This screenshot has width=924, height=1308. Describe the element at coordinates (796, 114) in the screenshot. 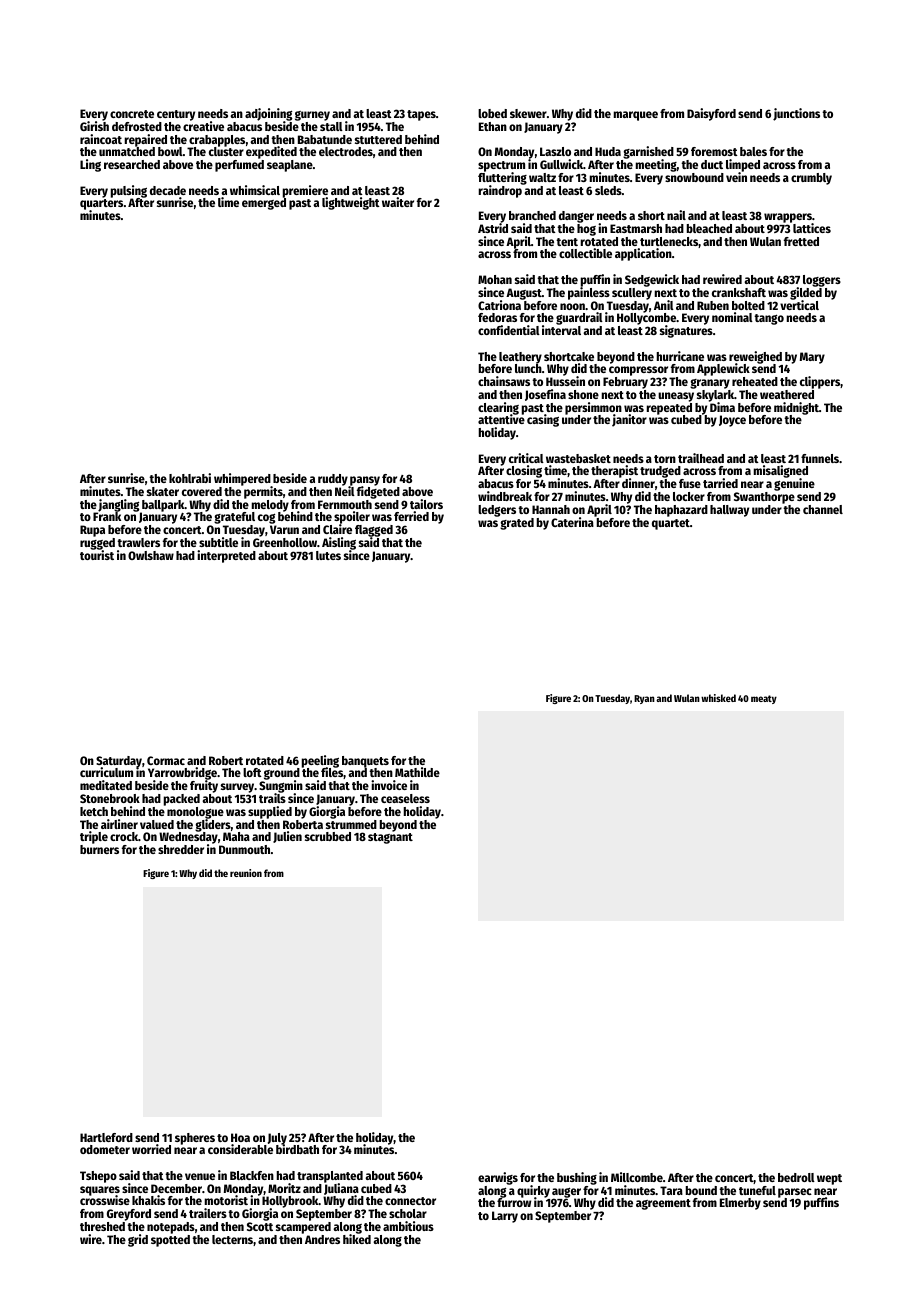

I see `junctions` at that location.
